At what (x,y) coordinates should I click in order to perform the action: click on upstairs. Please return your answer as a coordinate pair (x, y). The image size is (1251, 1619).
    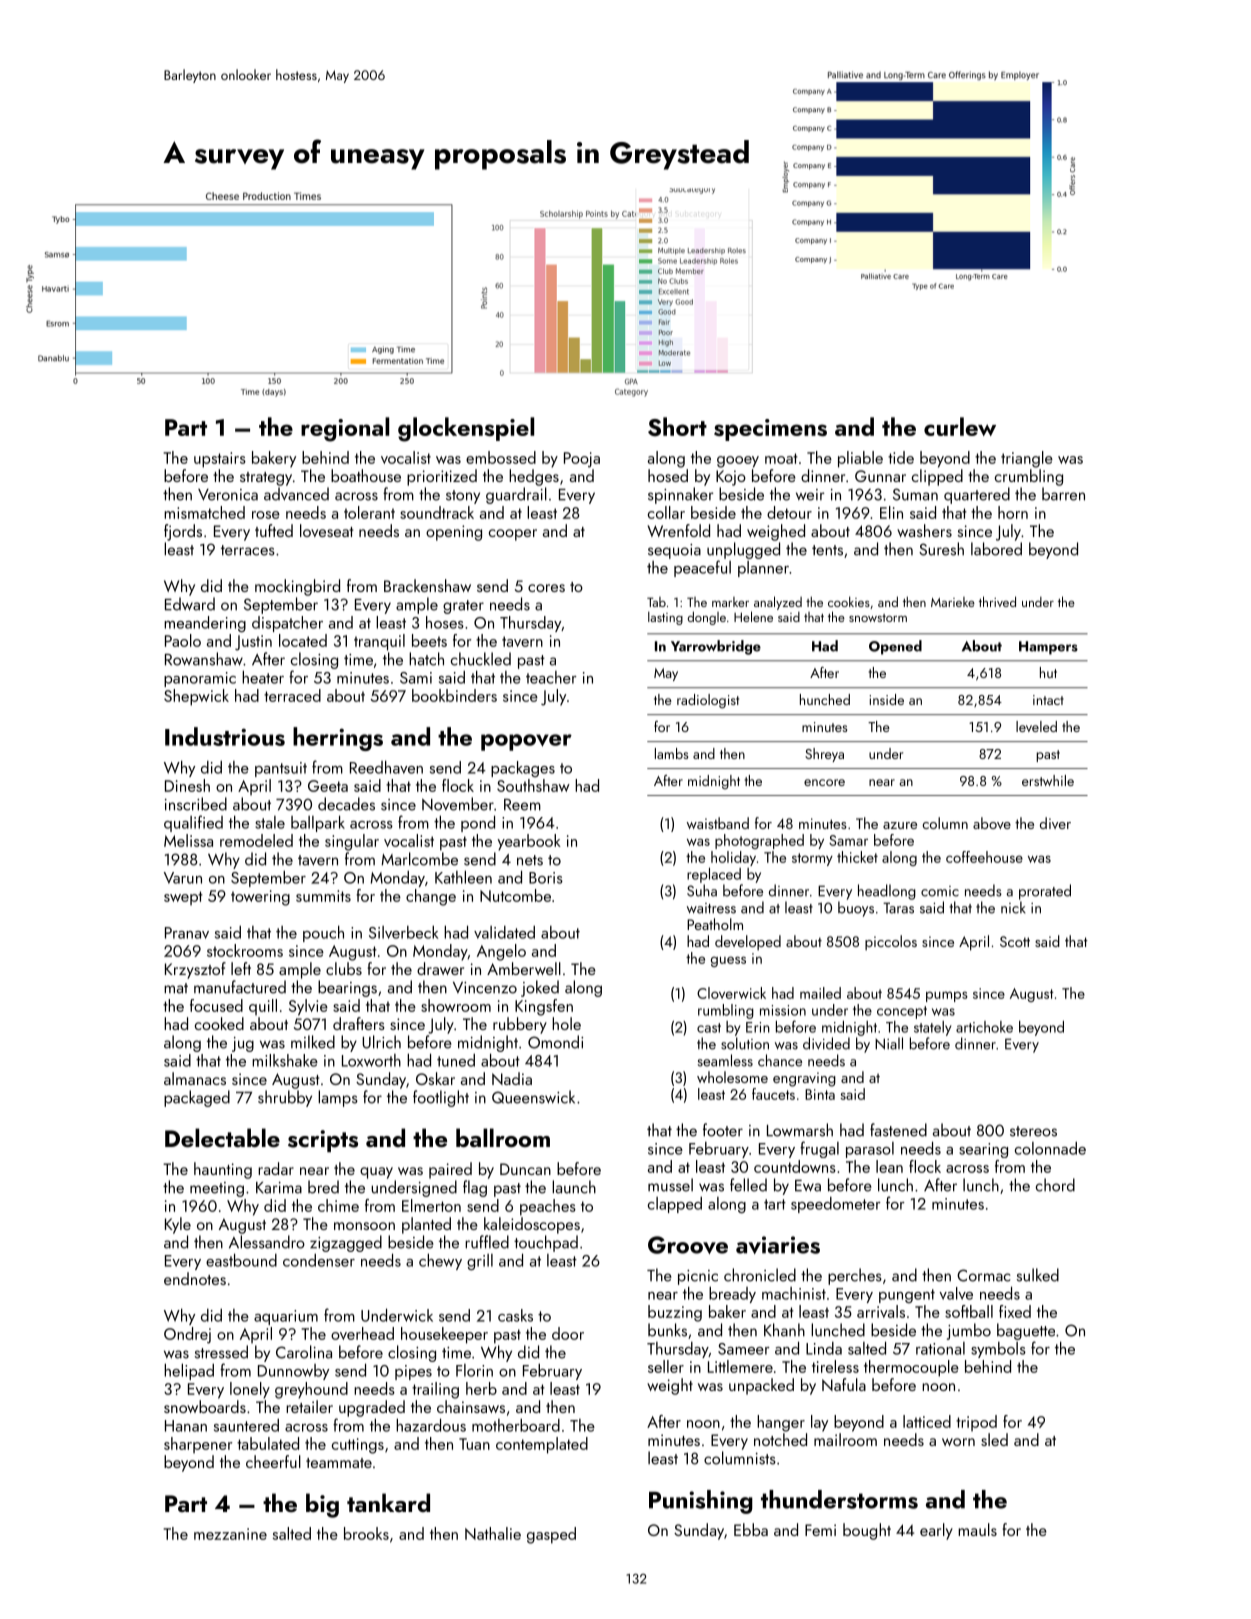
    Looking at the image, I should click on (220, 460).
